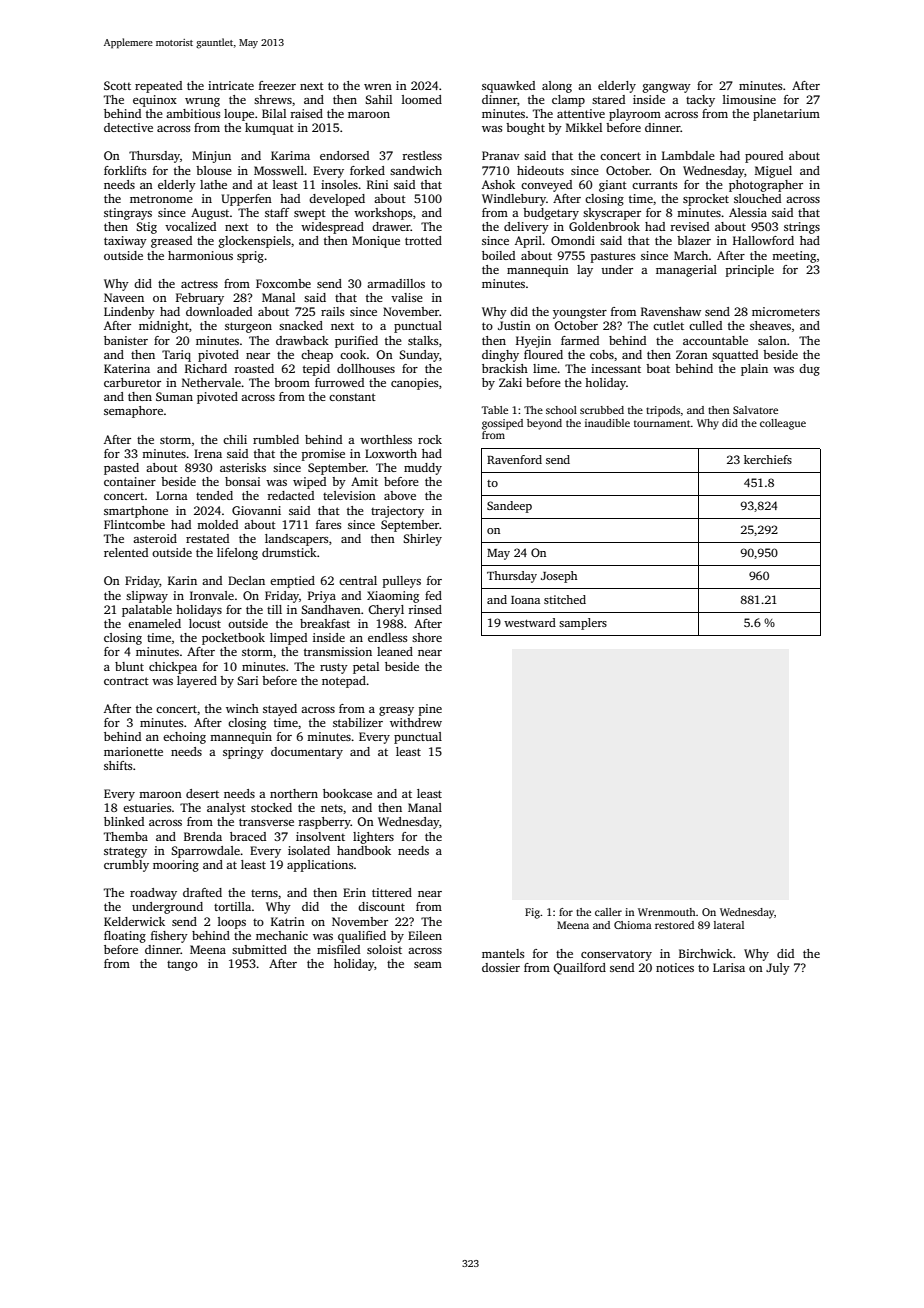 The height and width of the document is (1308, 924). What do you see at coordinates (428, 965) in the document?
I see `seam` at bounding box center [428, 965].
